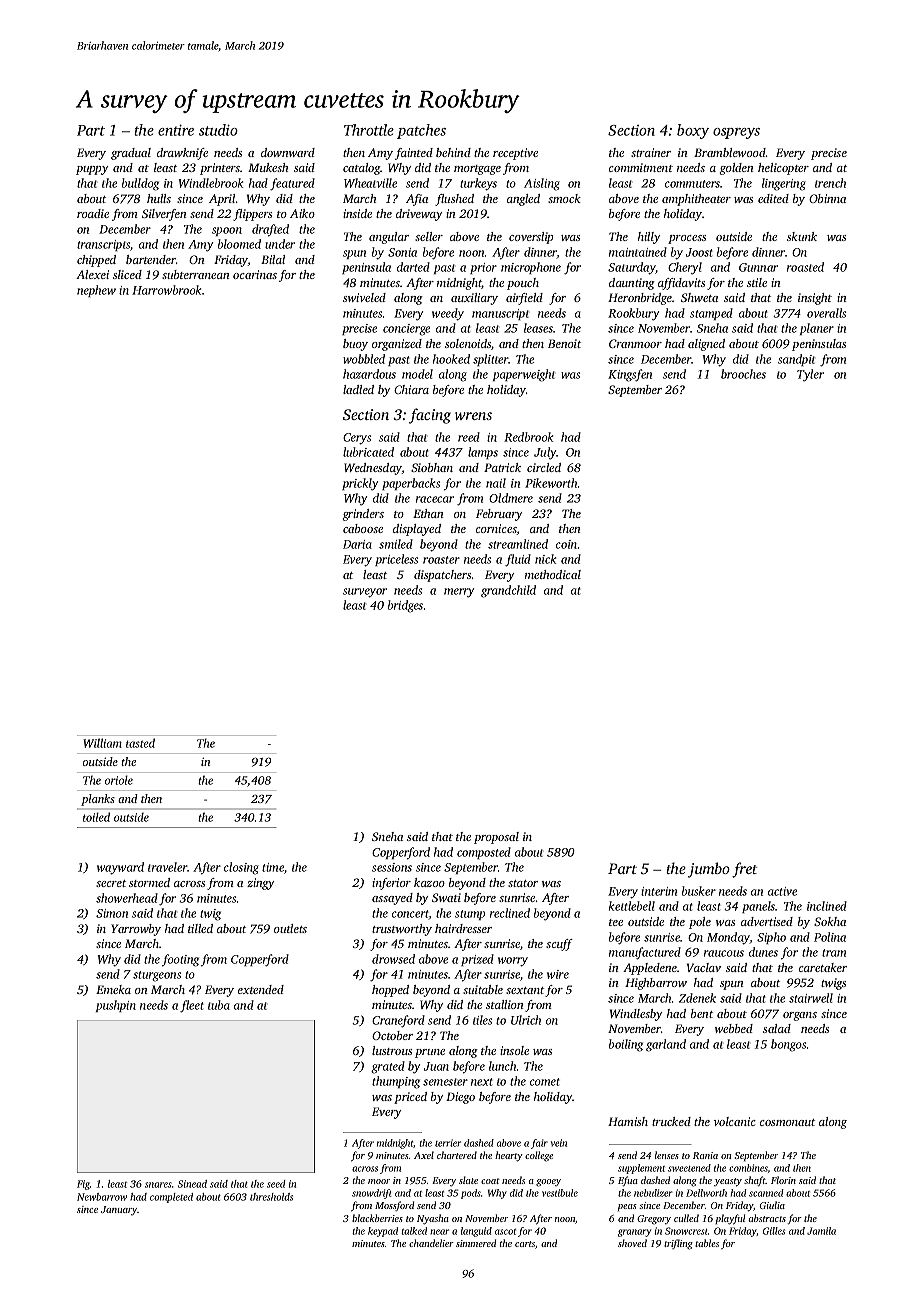 Image resolution: width=924 pixels, height=1308 pixels. Describe the element at coordinates (693, 131) in the screenshot. I see `boxy` at that location.
